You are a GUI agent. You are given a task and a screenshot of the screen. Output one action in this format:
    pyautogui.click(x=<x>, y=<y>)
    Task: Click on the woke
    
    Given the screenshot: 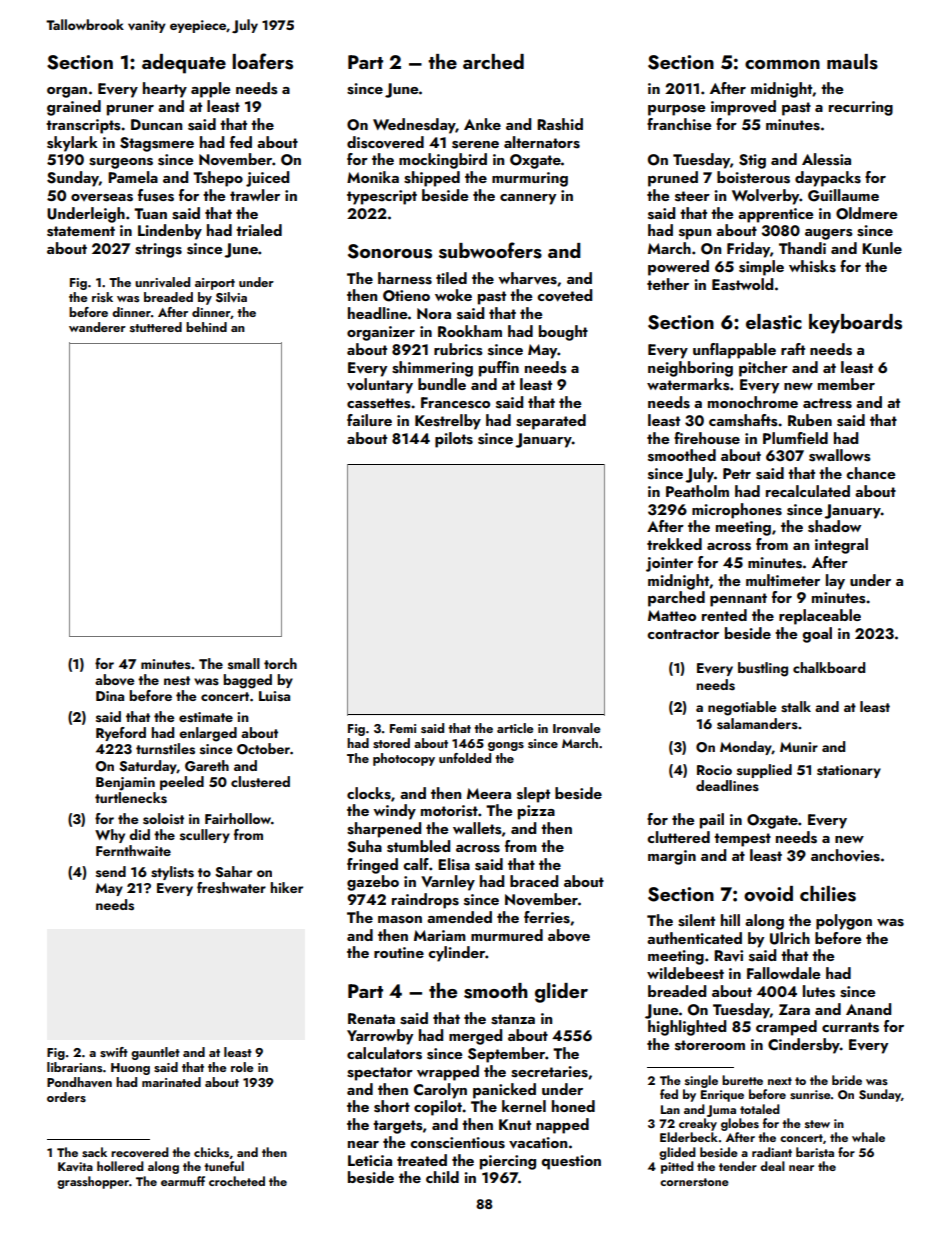 What is the action you would take?
    pyautogui.click(x=453, y=295)
